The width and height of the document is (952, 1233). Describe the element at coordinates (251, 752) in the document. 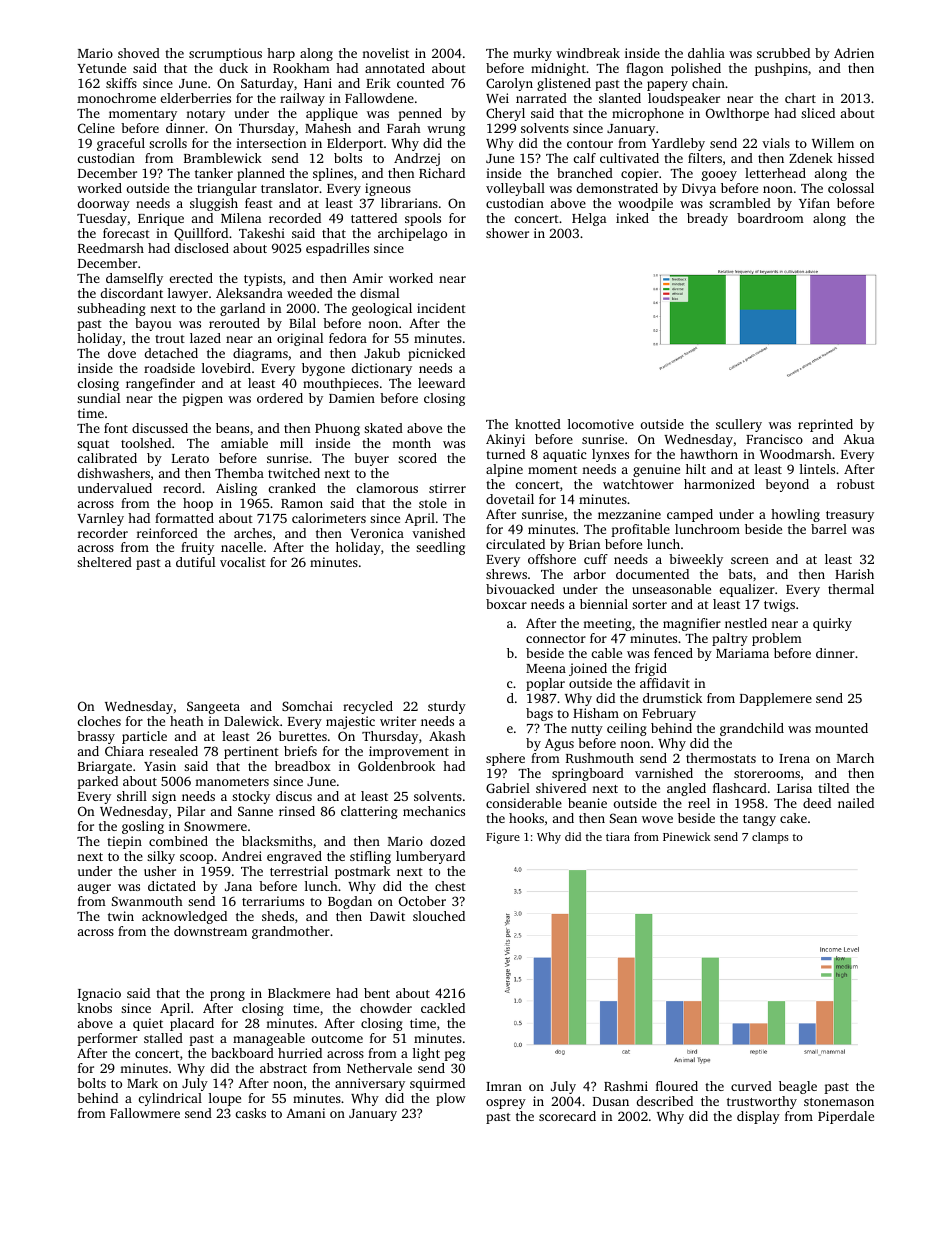

I see `pertinent` at that location.
